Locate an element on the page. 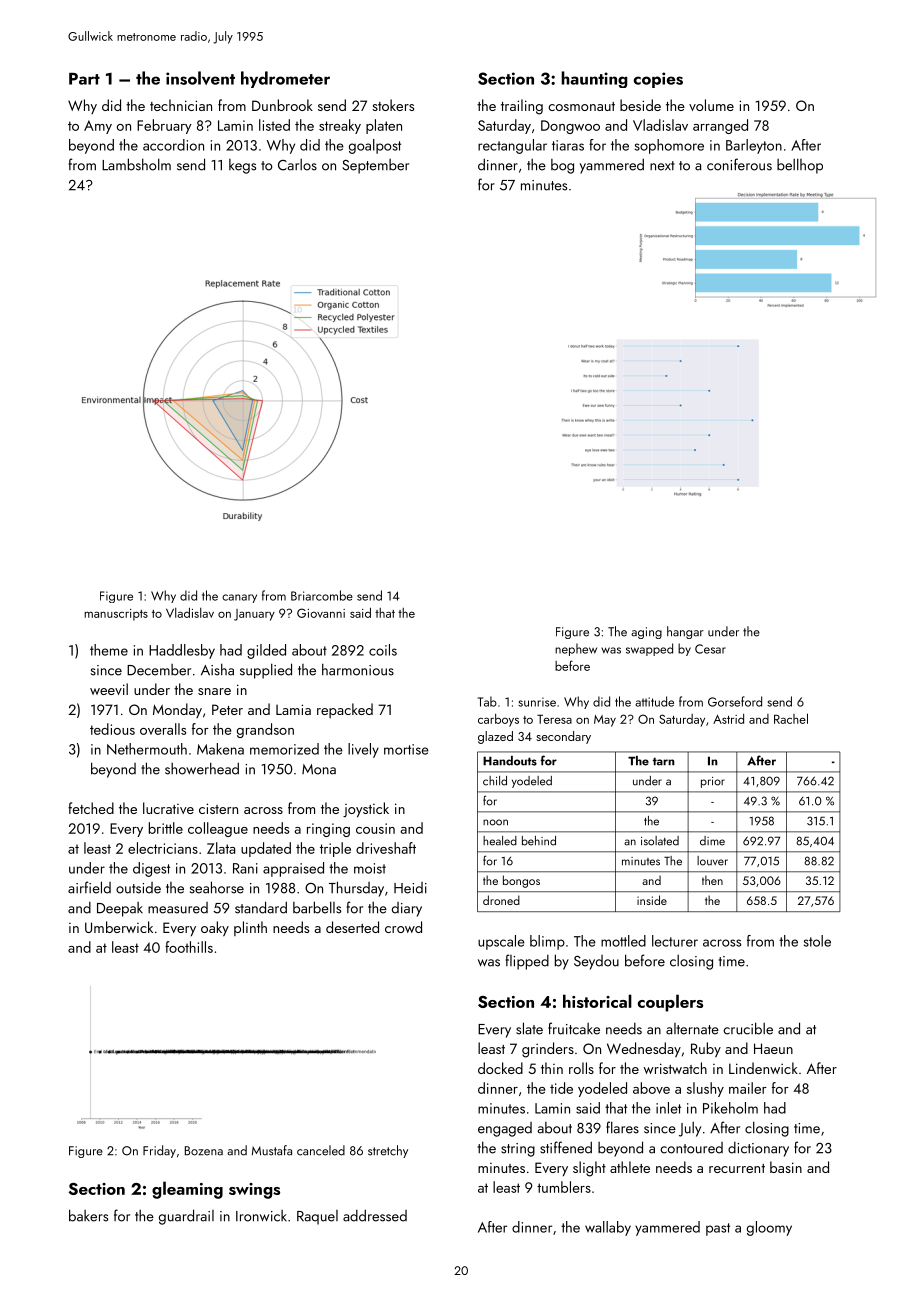 Image resolution: width=908 pixels, height=1316 pixels. hangar is located at coordinates (685, 632).
